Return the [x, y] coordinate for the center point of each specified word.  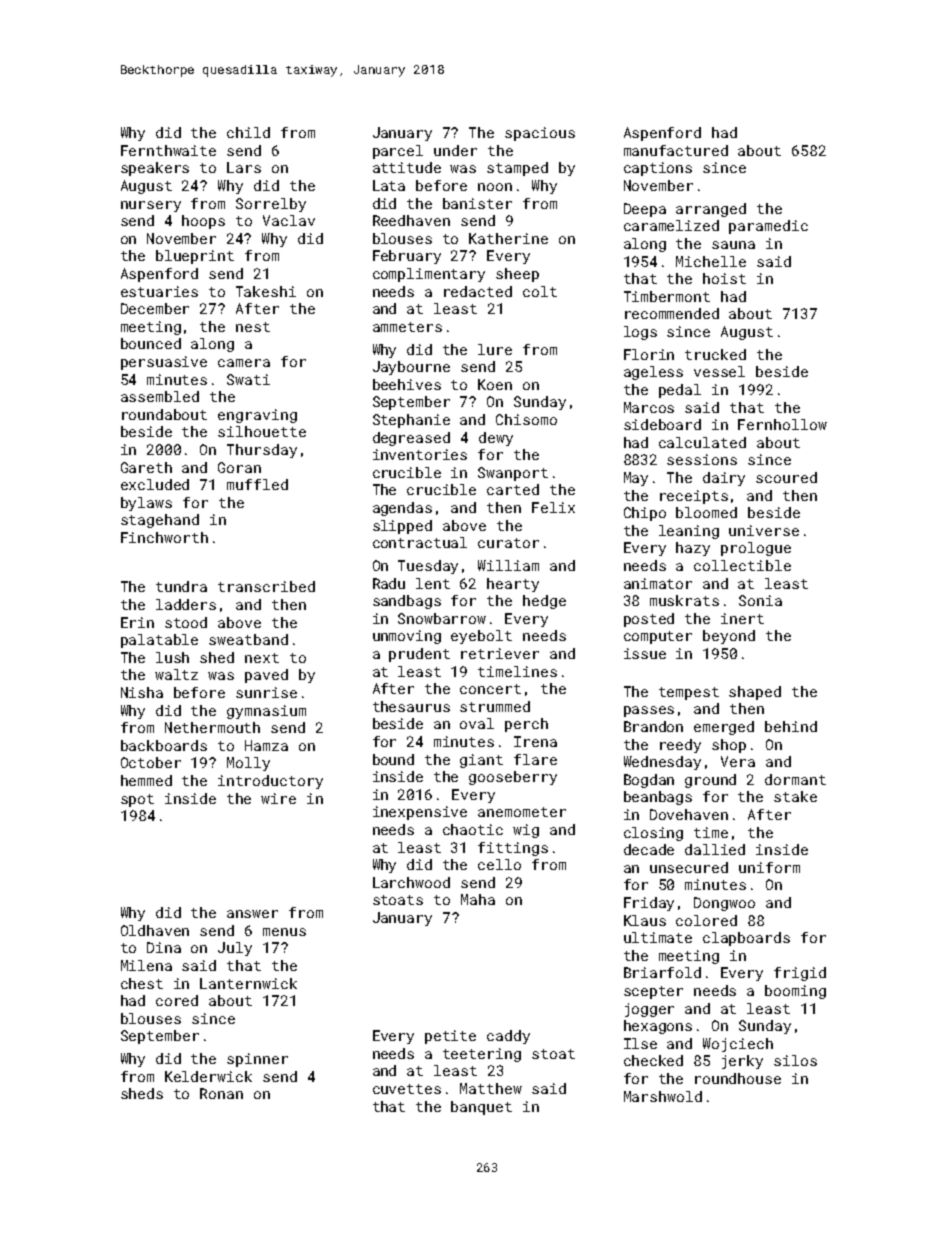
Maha [478, 899]
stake [795, 796]
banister [477, 203]
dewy [496, 439]
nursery [151, 206]
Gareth [146, 467]
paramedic [768, 227]
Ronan [221, 1093]
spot [137, 800]
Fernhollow [782, 424]
